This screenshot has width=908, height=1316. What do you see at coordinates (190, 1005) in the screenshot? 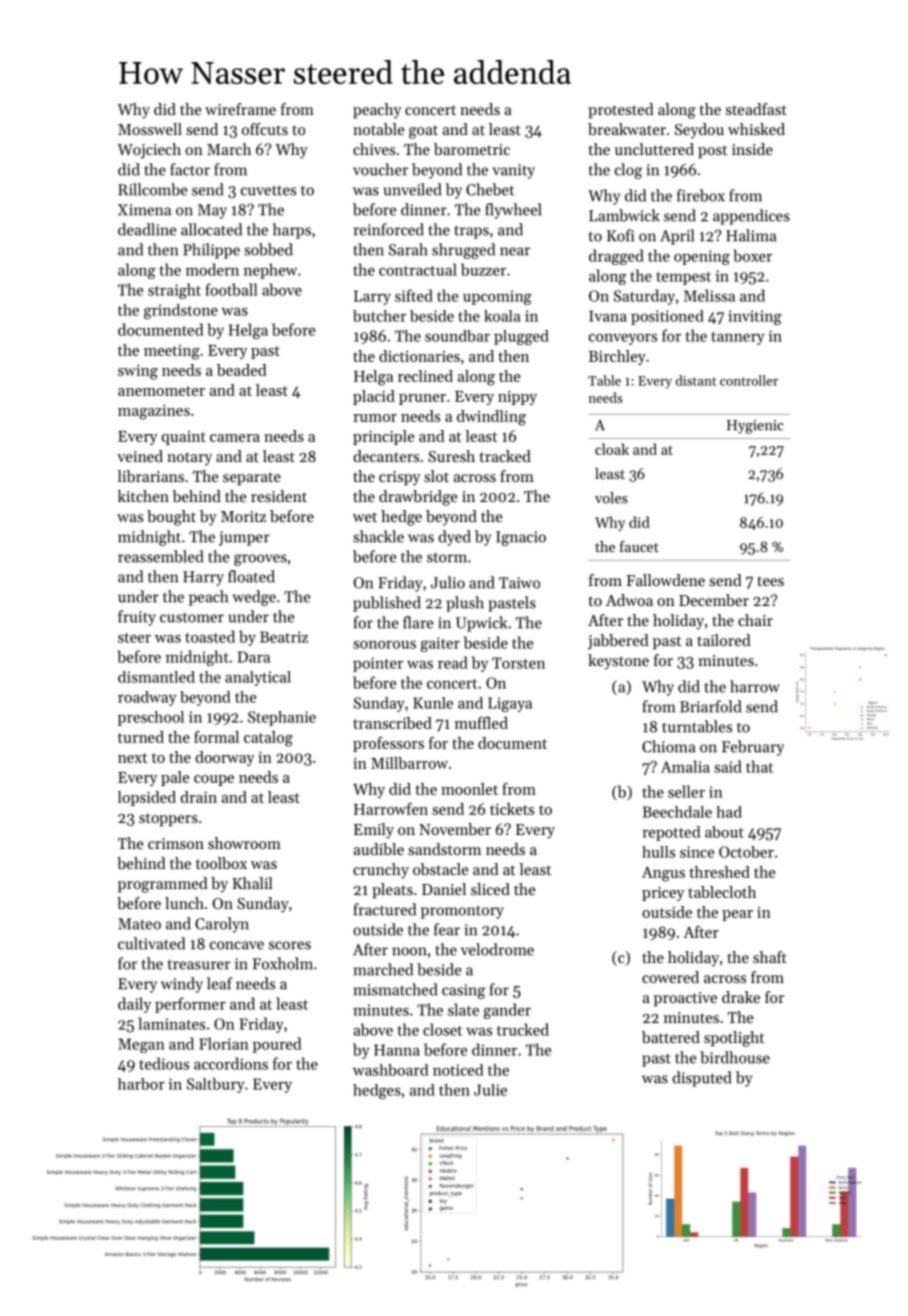
I see `performer` at bounding box center [190, 1005].
